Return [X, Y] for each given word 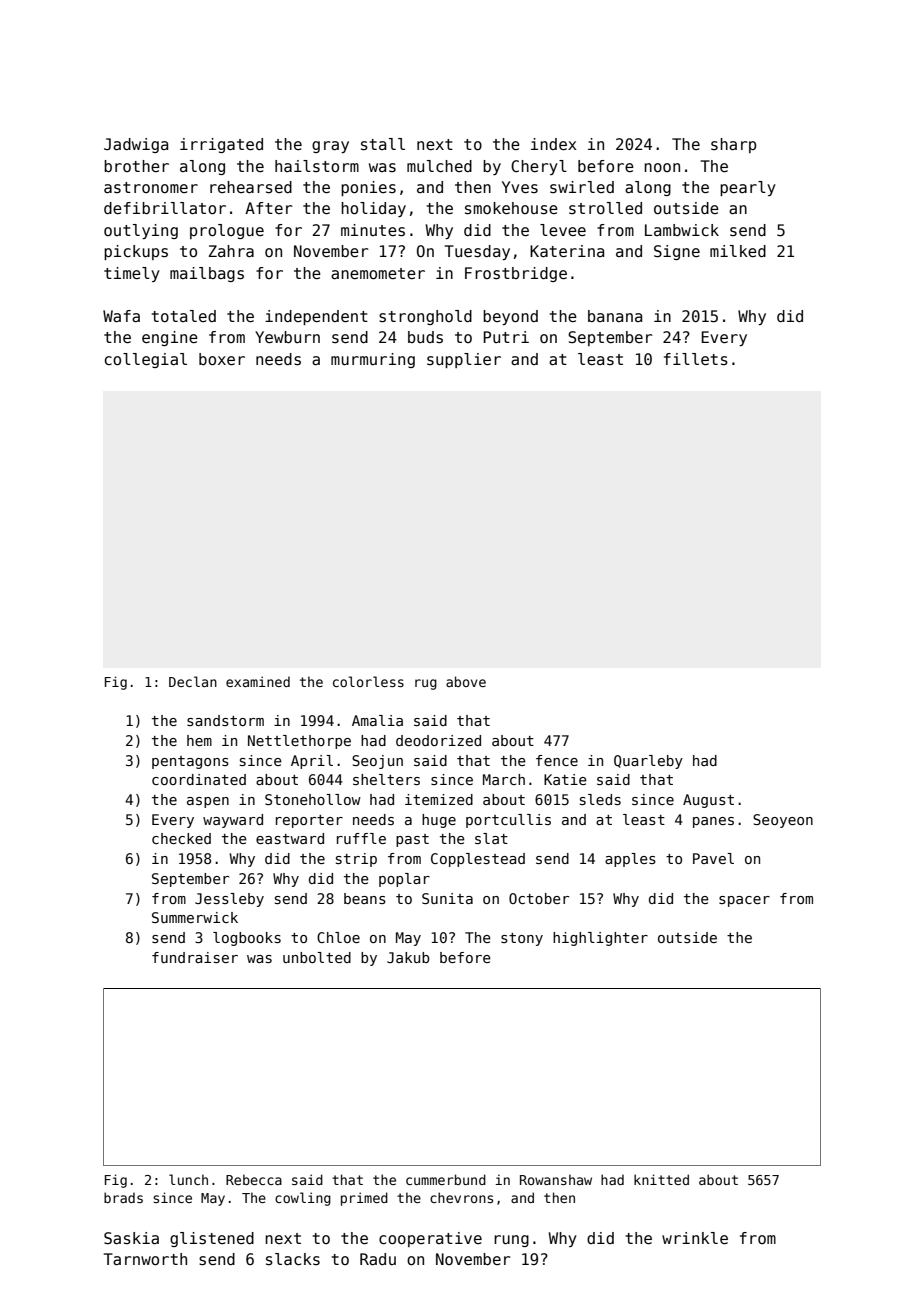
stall [383, 144]
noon [662, 167]
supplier [464, 360]
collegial [146, 360]
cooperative [430, 1239]
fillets [696, 359]
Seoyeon [783, 821]
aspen [208, 802]
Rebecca [254, 1179]
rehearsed [251, 187]
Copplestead [478, 860]
